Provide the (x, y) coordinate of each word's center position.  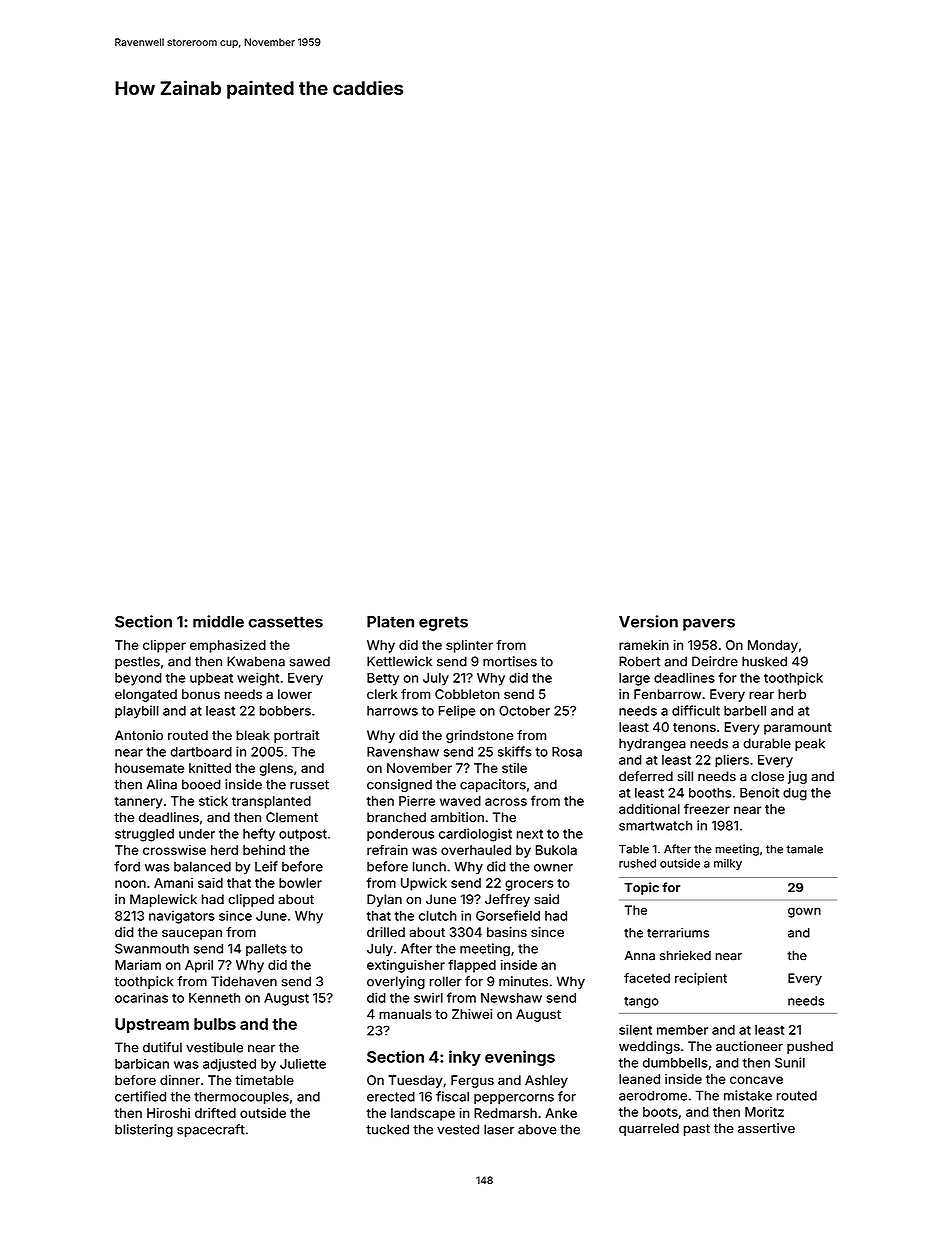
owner (553, 868)
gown (804, 912)
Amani (173, 883)
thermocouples (241, 1097)
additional (649, 809)
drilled (386, 932)
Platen (390, 622)
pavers (709, 624)
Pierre (417, 801)
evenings (520, 1058)
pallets (266, 949)
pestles (137, 662)
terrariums (678, 933)
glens (276, 769)
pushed (810, 1047)
